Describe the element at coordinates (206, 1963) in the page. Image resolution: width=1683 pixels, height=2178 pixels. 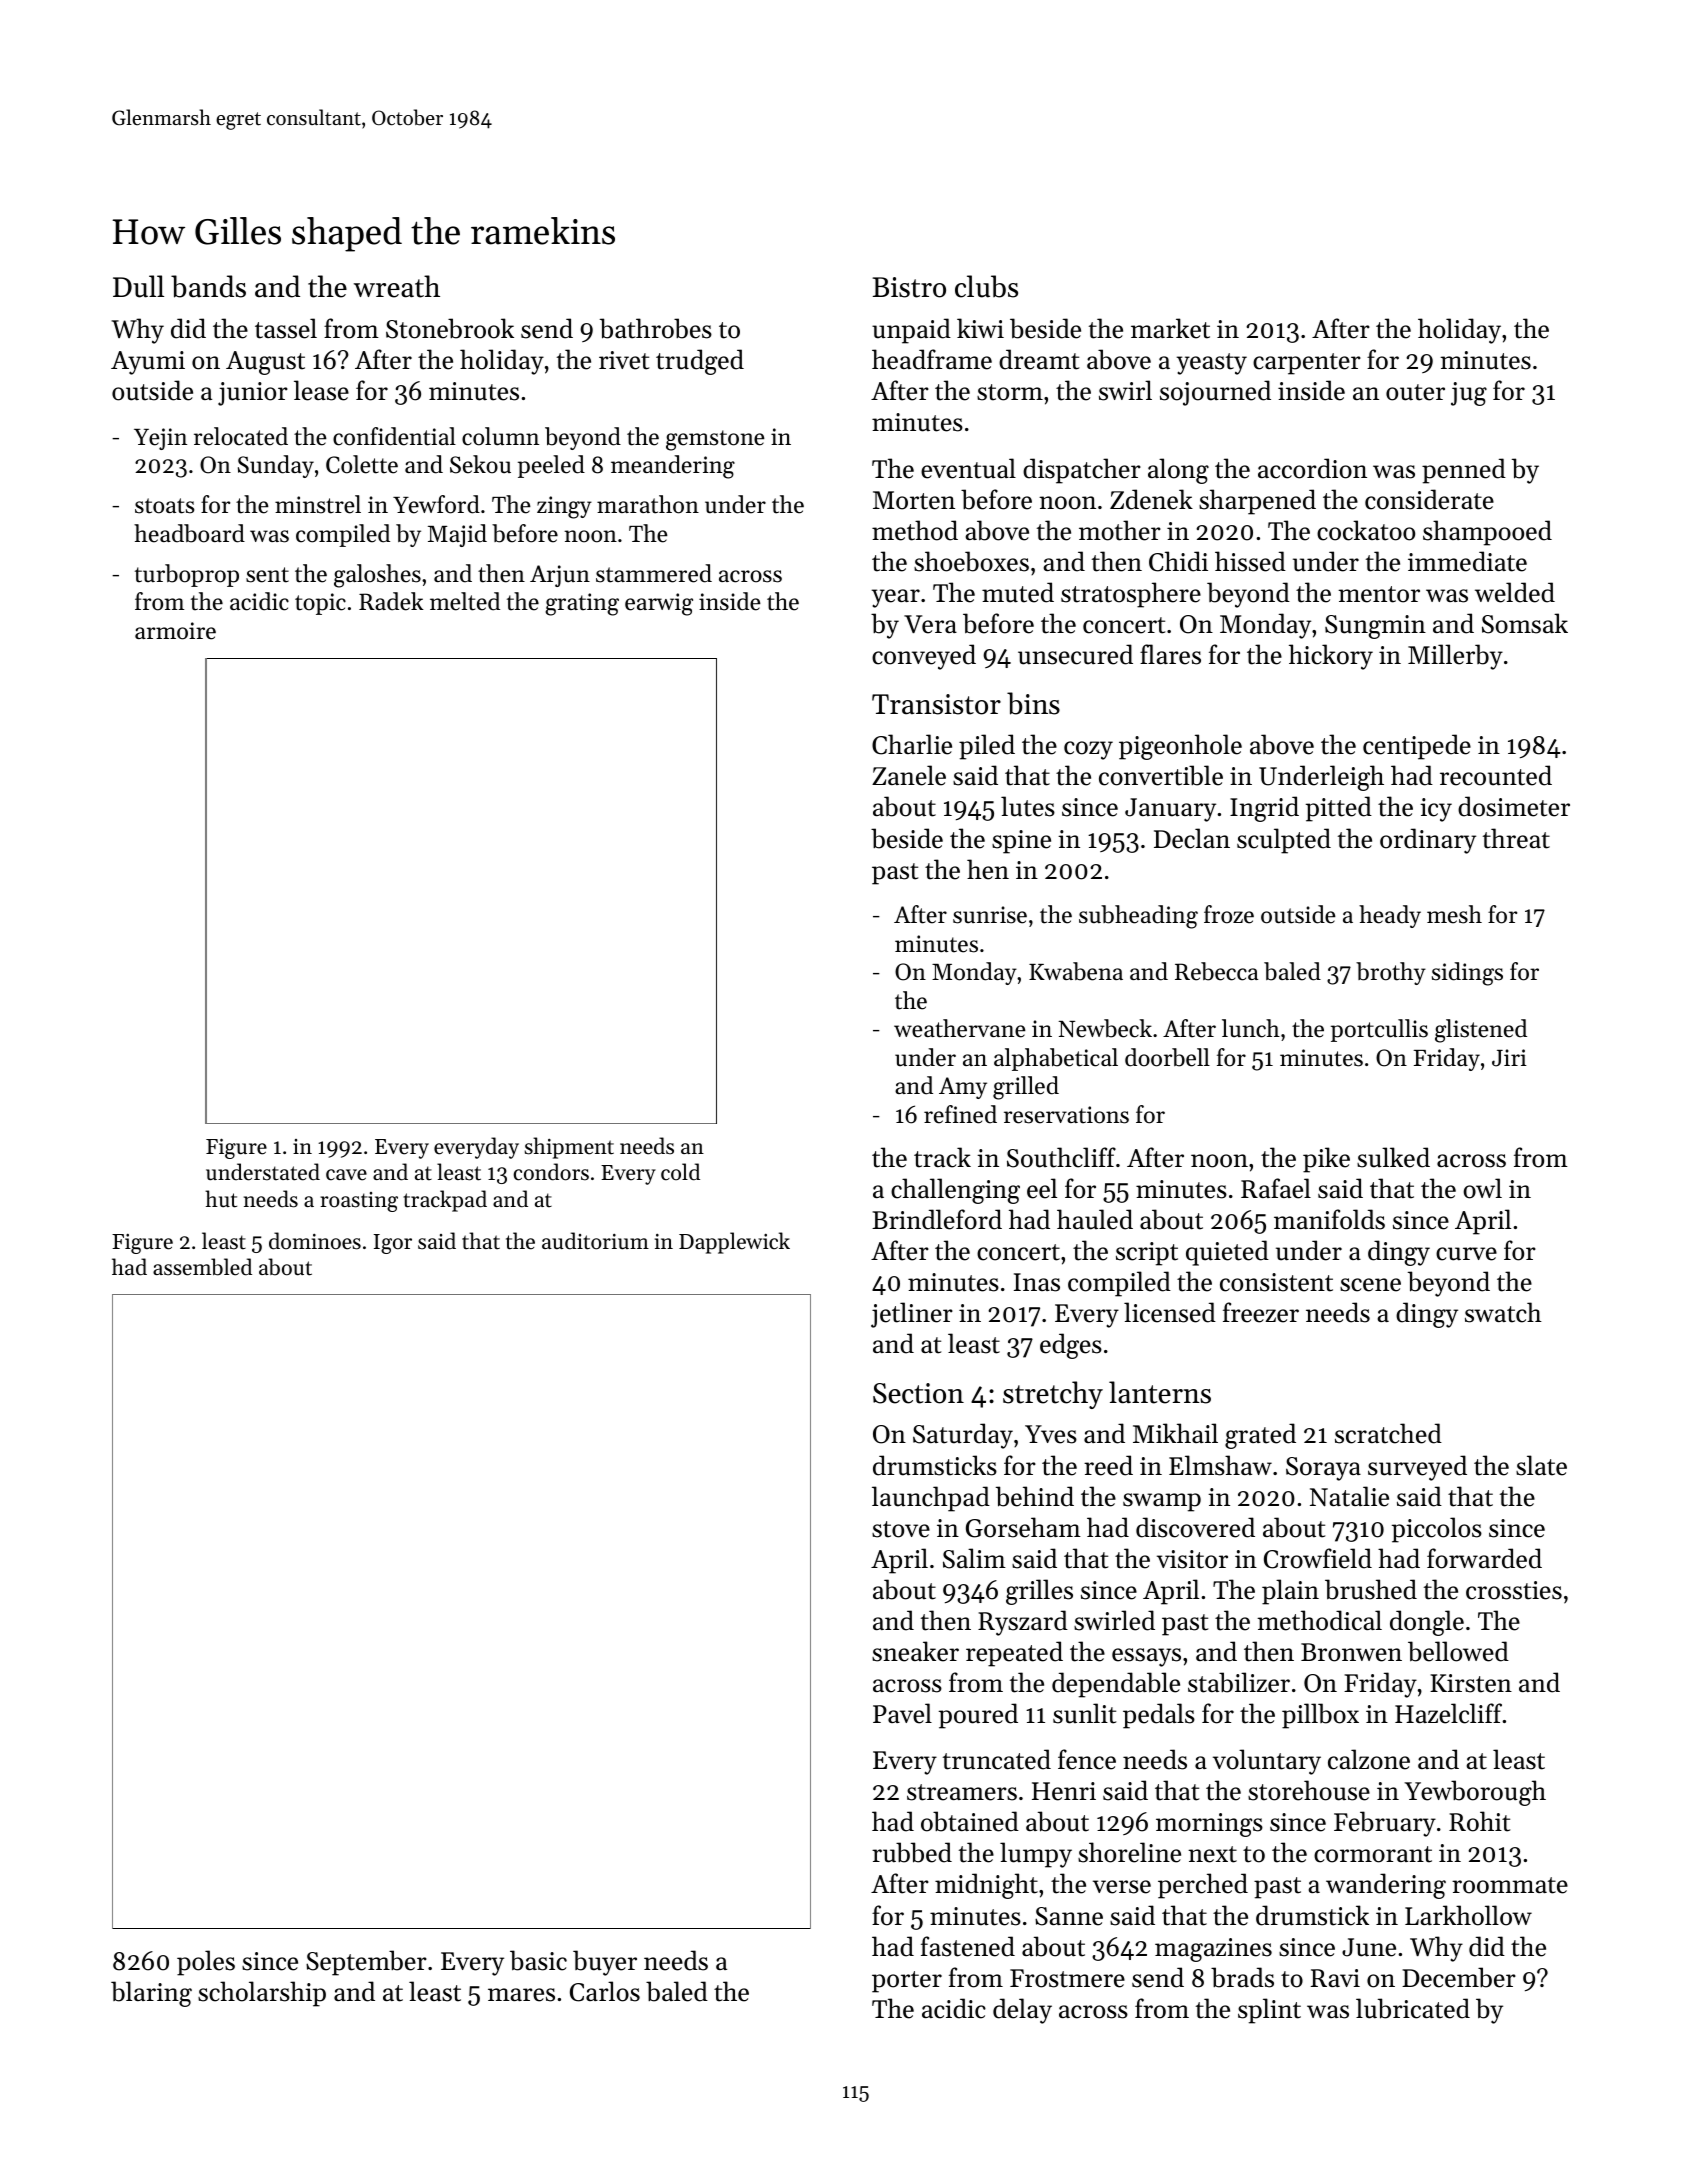
I see `poles` at that location.
